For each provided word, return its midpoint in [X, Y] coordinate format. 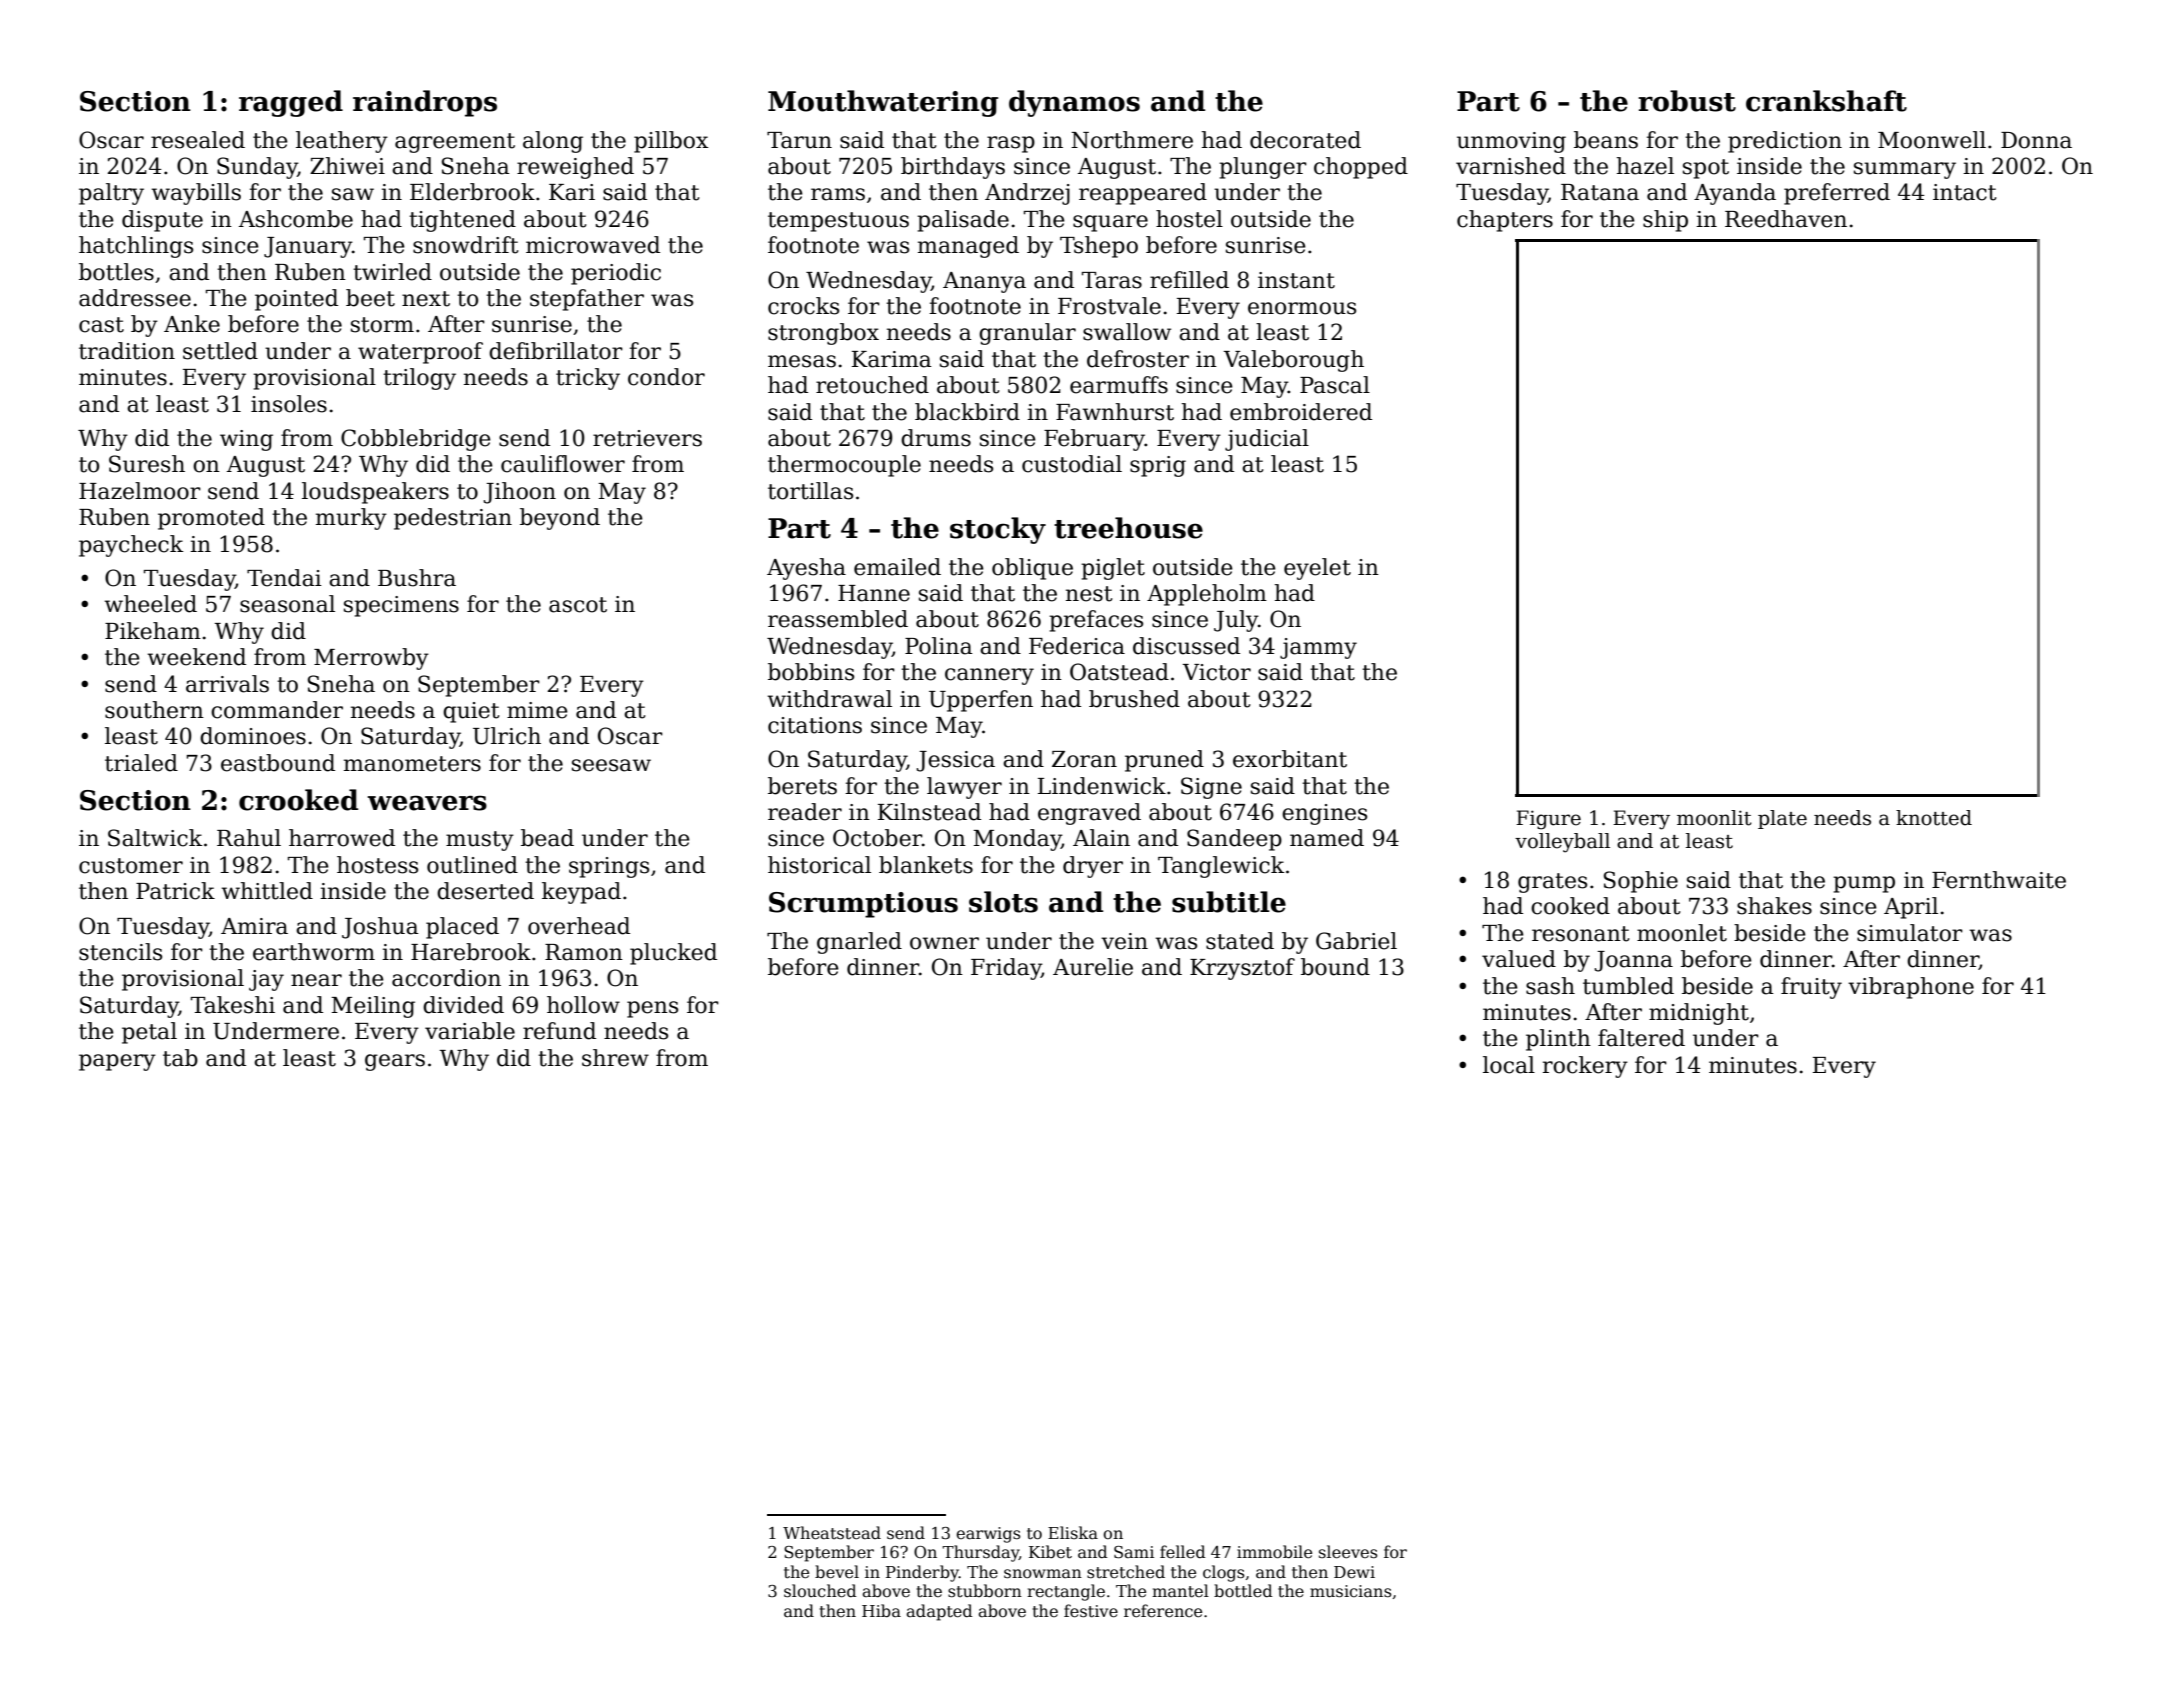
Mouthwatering [883, 103]
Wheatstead [832, 1533]
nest [1089, 594]
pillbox [671, 142]
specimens [401, 606]
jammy [1318, 648]
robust [1687, 101]
